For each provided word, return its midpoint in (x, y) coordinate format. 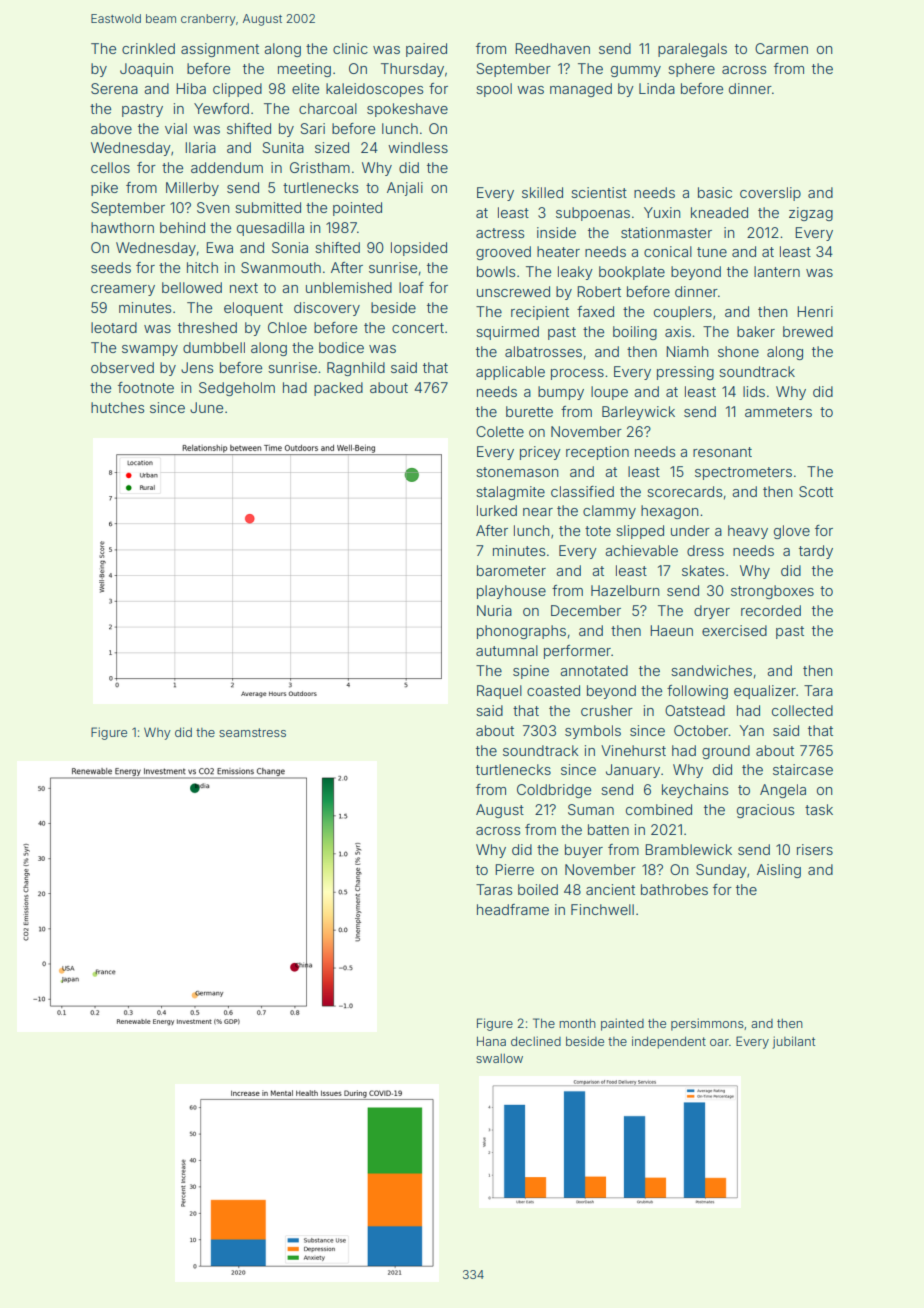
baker (756, 331)
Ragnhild (356, 369)
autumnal (507, 650)
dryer (712, 612)
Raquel (499, 692)
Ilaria (201, 147)
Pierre (515, 869)
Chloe (287, 327)
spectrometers (743, 473)
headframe (513, 909)
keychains (695, 791)
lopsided (419, 249)
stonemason (517, 472)
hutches (118, 407)
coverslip (770, 194)
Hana (491, 1041)
